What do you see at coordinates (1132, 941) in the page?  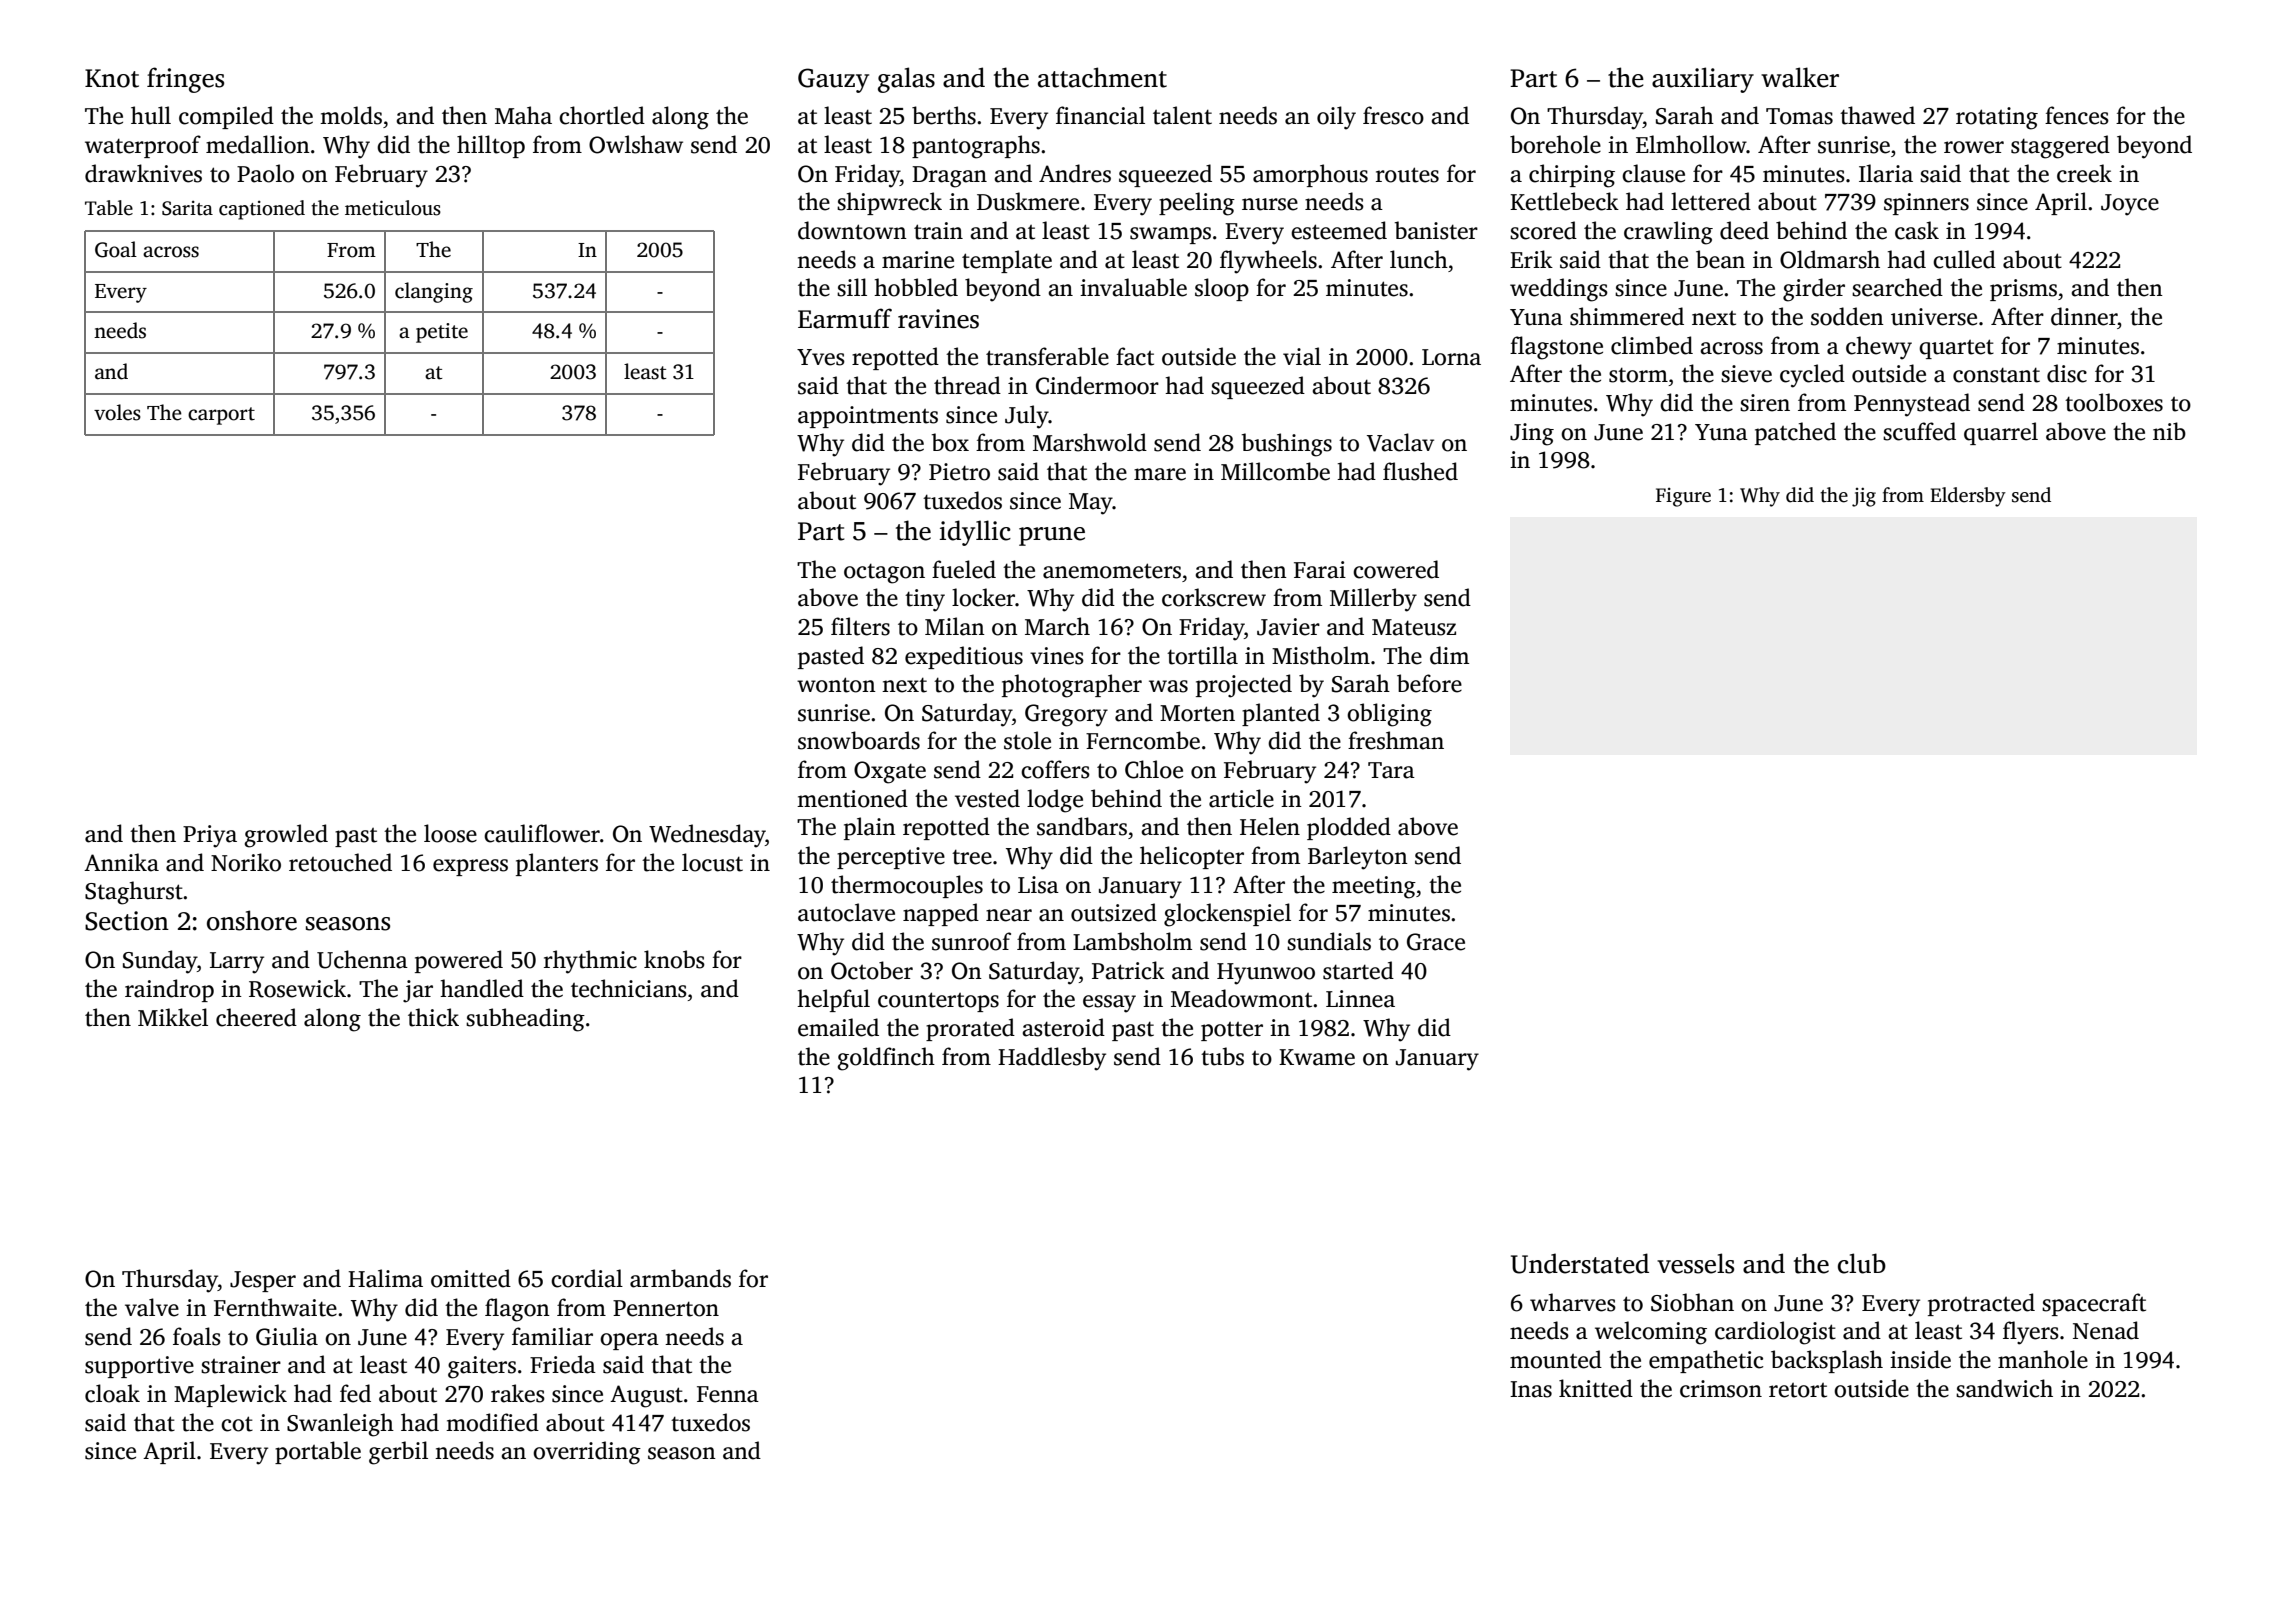 I see `Lambsholm` at bounding box center [1132, 941].
